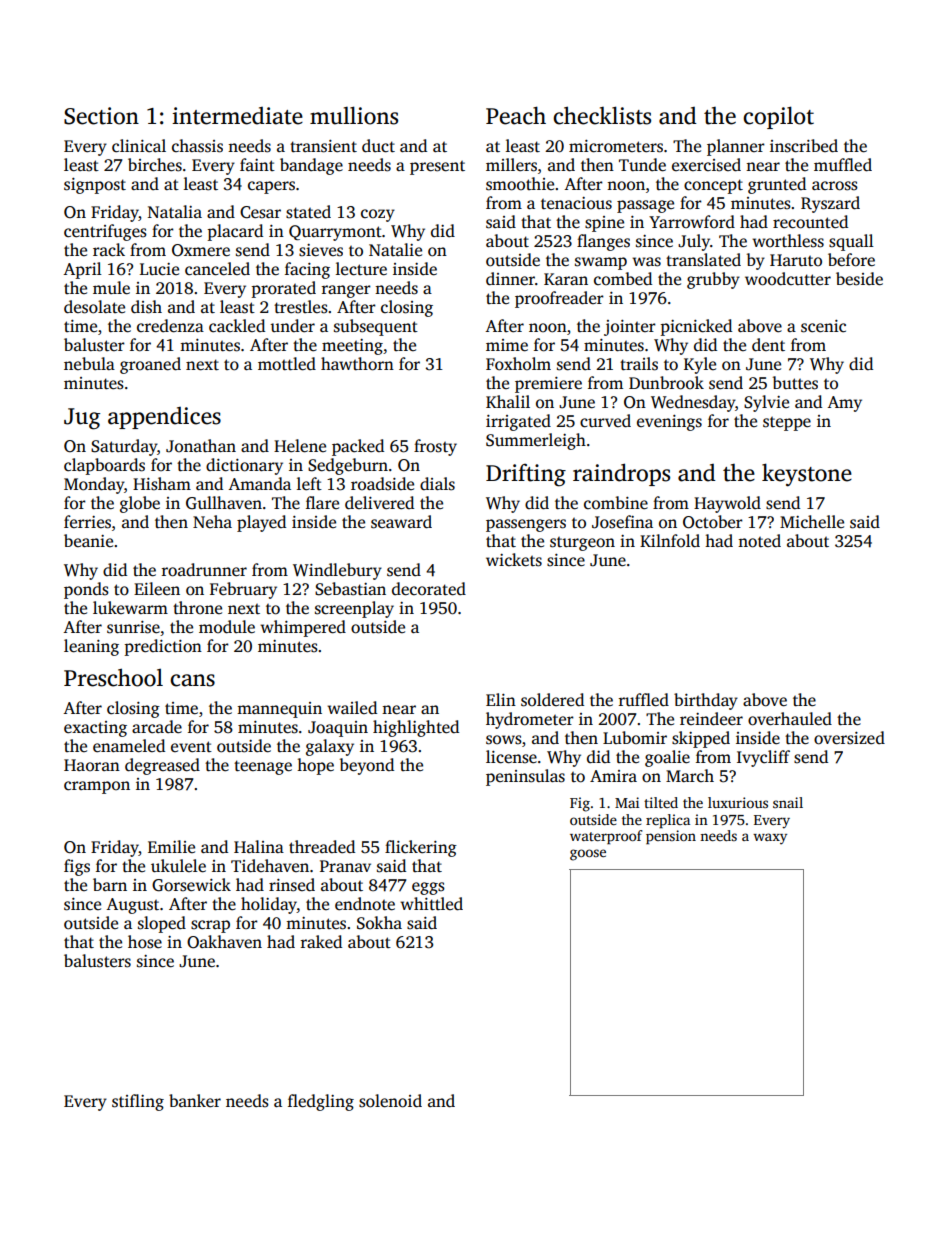 The image size is (952, 1233). I want to click on waxy, so click(770, 839).
